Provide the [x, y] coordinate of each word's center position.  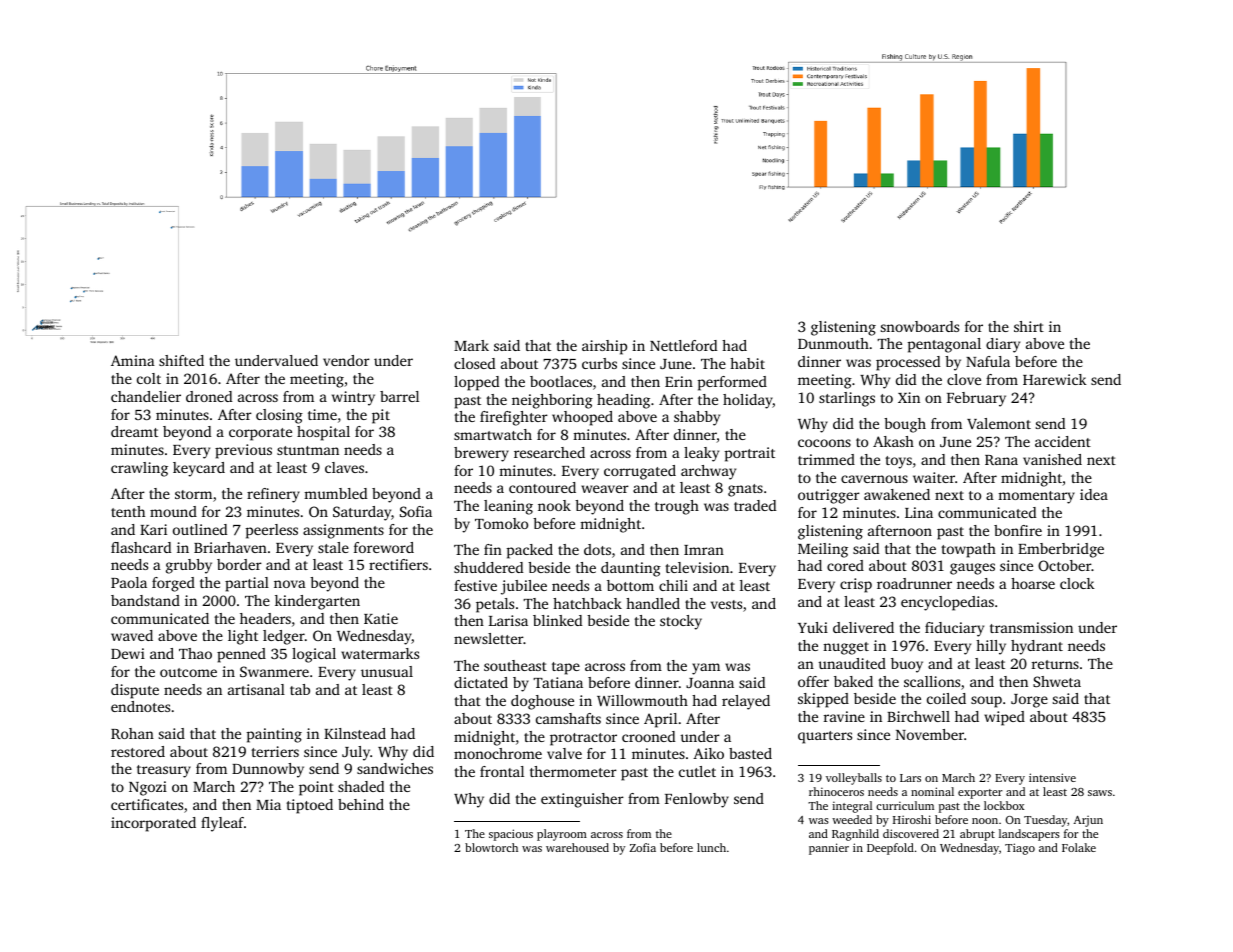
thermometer [573, 771]
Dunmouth [833, 343]
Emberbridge [1061, 550]
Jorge [1029, 701]
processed [908, 363]
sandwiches [395, 768]
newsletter [489, 638]
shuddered [489, 567]
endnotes [140, 706]
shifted [181, 360]
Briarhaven [230, 547]
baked [853, 681]
